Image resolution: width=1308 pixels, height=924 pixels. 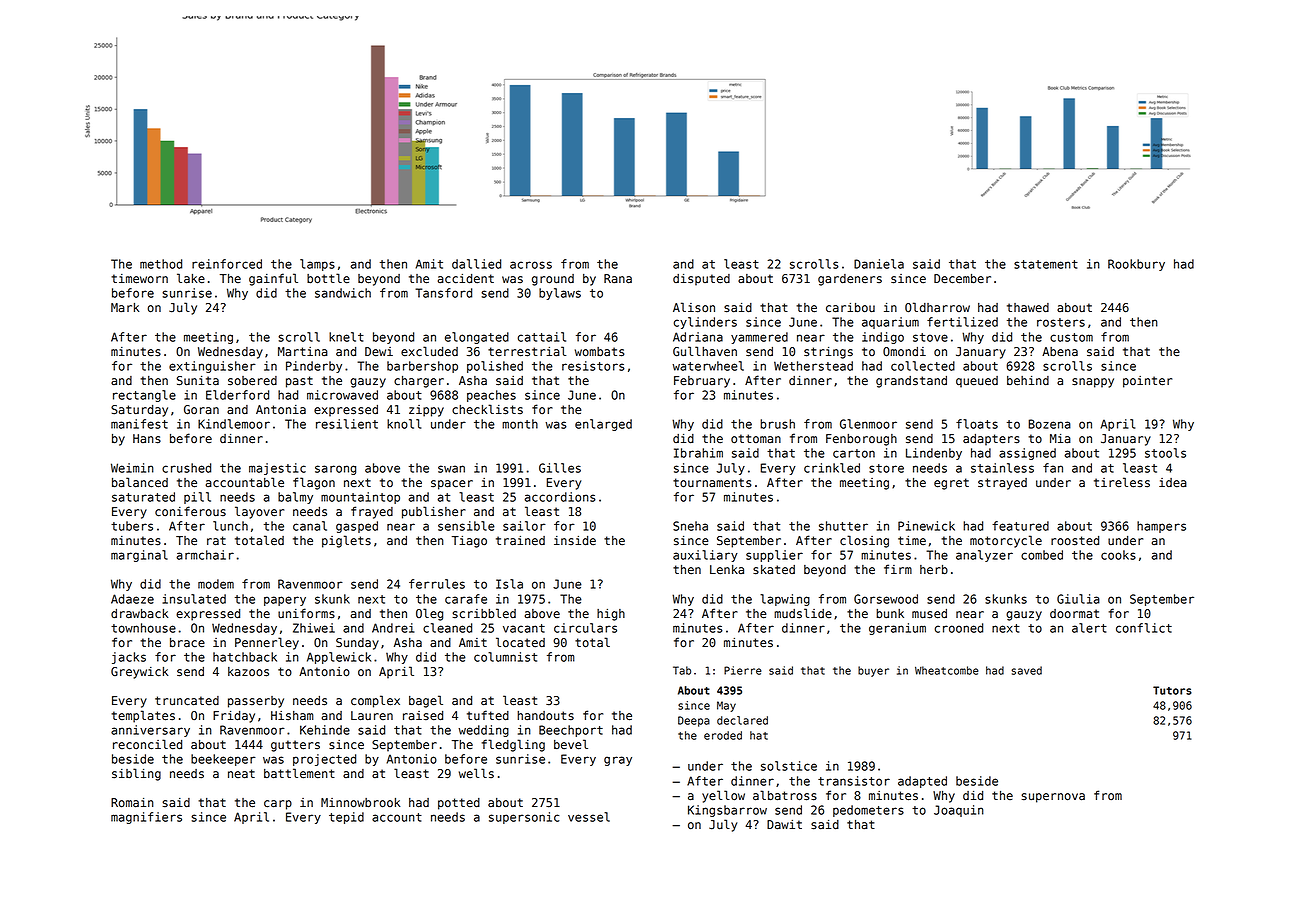 What do you see at coordinates (314, 628) in the page?
I see `Zhiwei` at bounding box center [314, 628].
